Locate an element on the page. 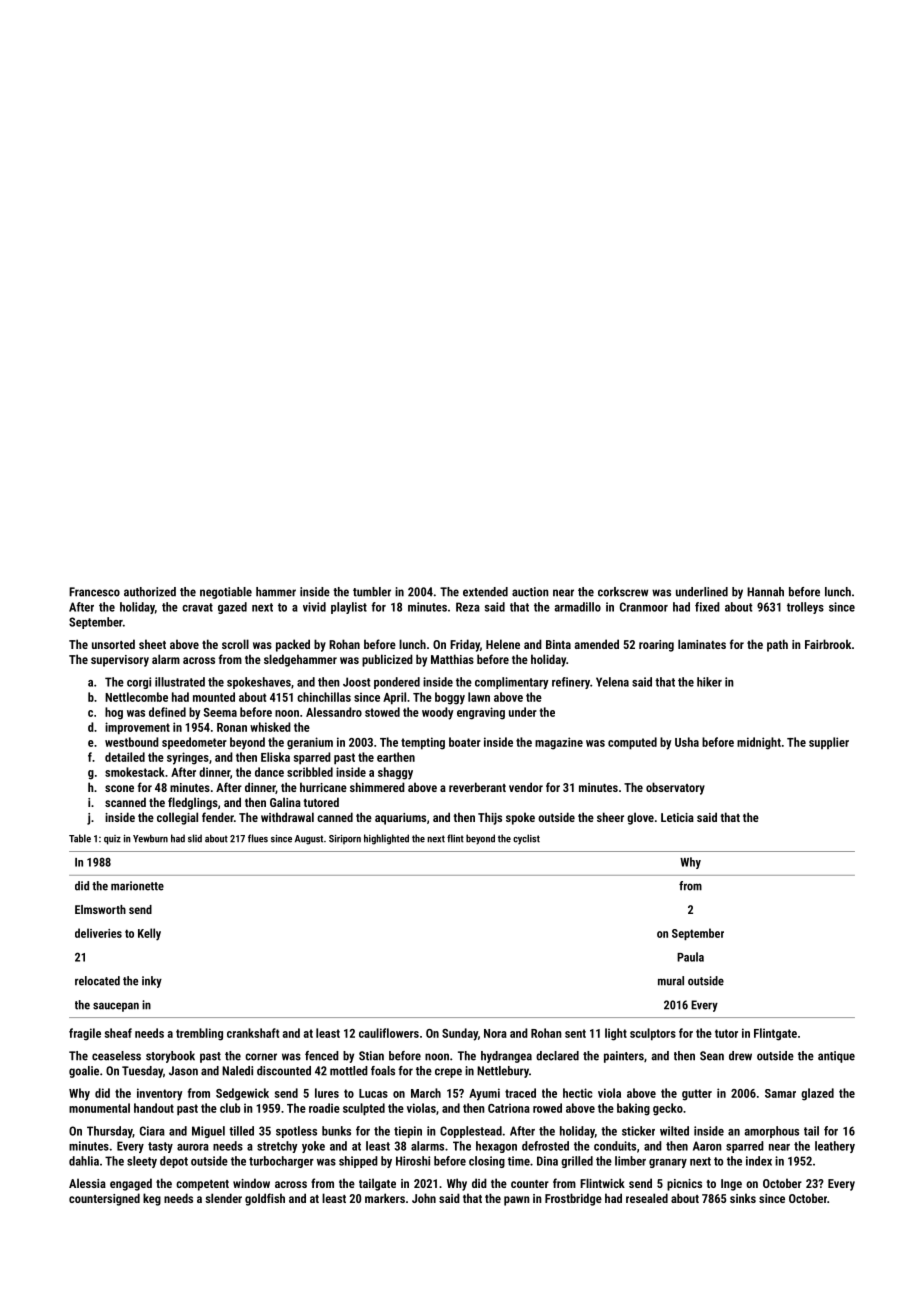  Leticia is located at coordinates (677, 817).
